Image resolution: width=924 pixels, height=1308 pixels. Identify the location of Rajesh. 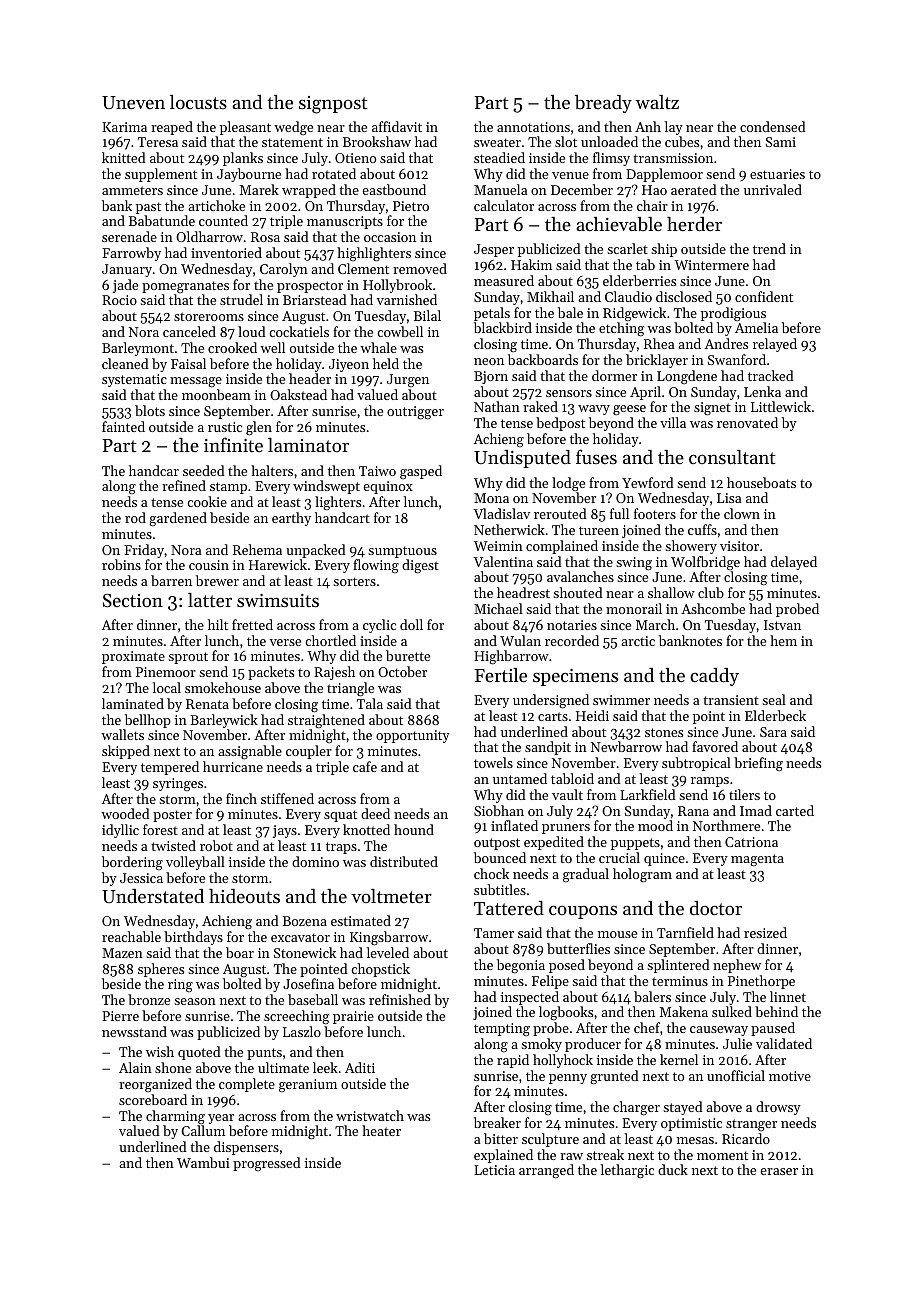
(334, 673).
